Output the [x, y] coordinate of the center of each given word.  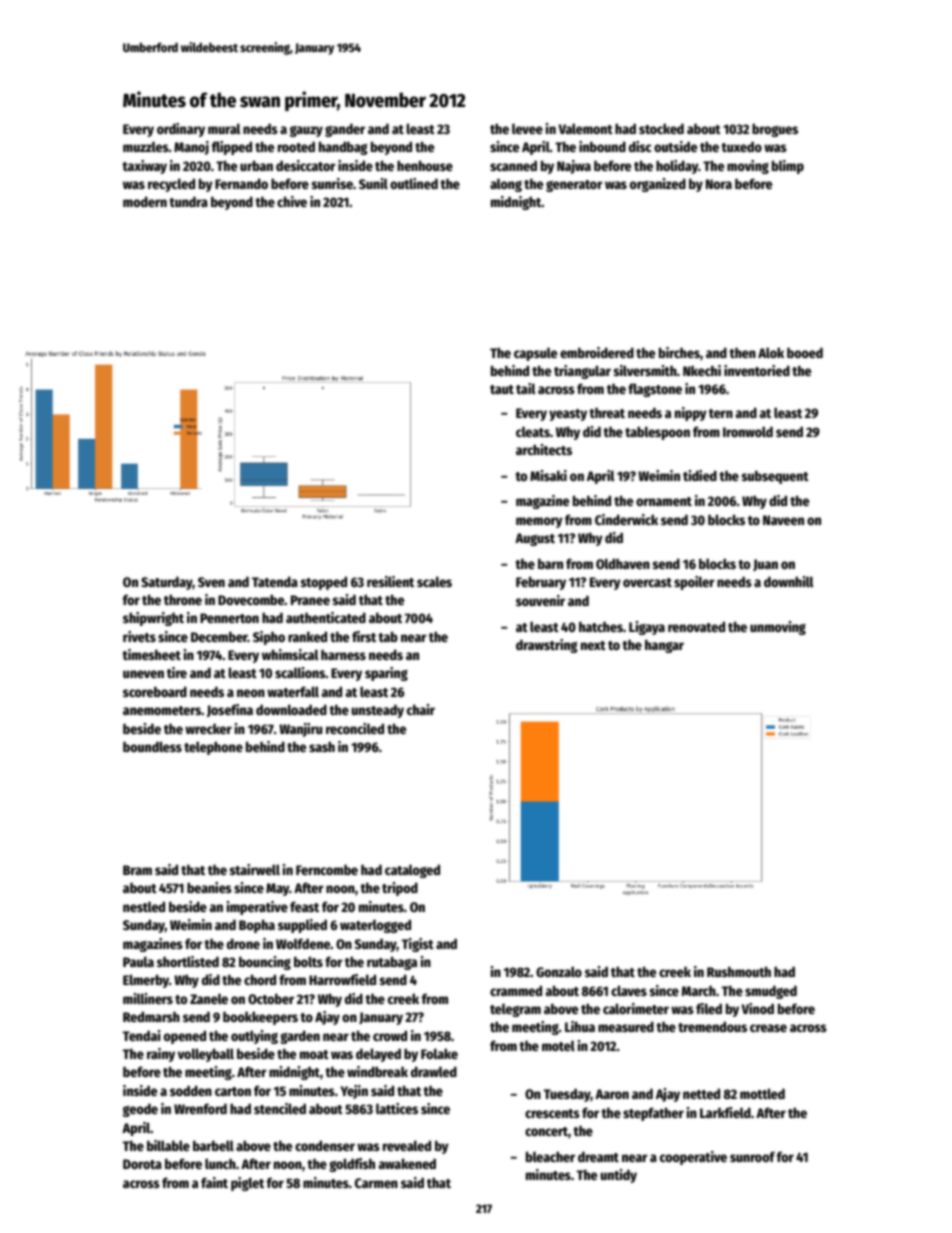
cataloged [412, 871]
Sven [211, 582]
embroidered [597, 352]
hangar [664, 646]
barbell [213, 1145]
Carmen [376, 1183]
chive [292, 201]
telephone [213, 748]
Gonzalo [559, 971]
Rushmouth [739, 971]
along [506, 185]
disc [640, 146]
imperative [257, 908]
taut [502, 389]
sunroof [752, 1156]
